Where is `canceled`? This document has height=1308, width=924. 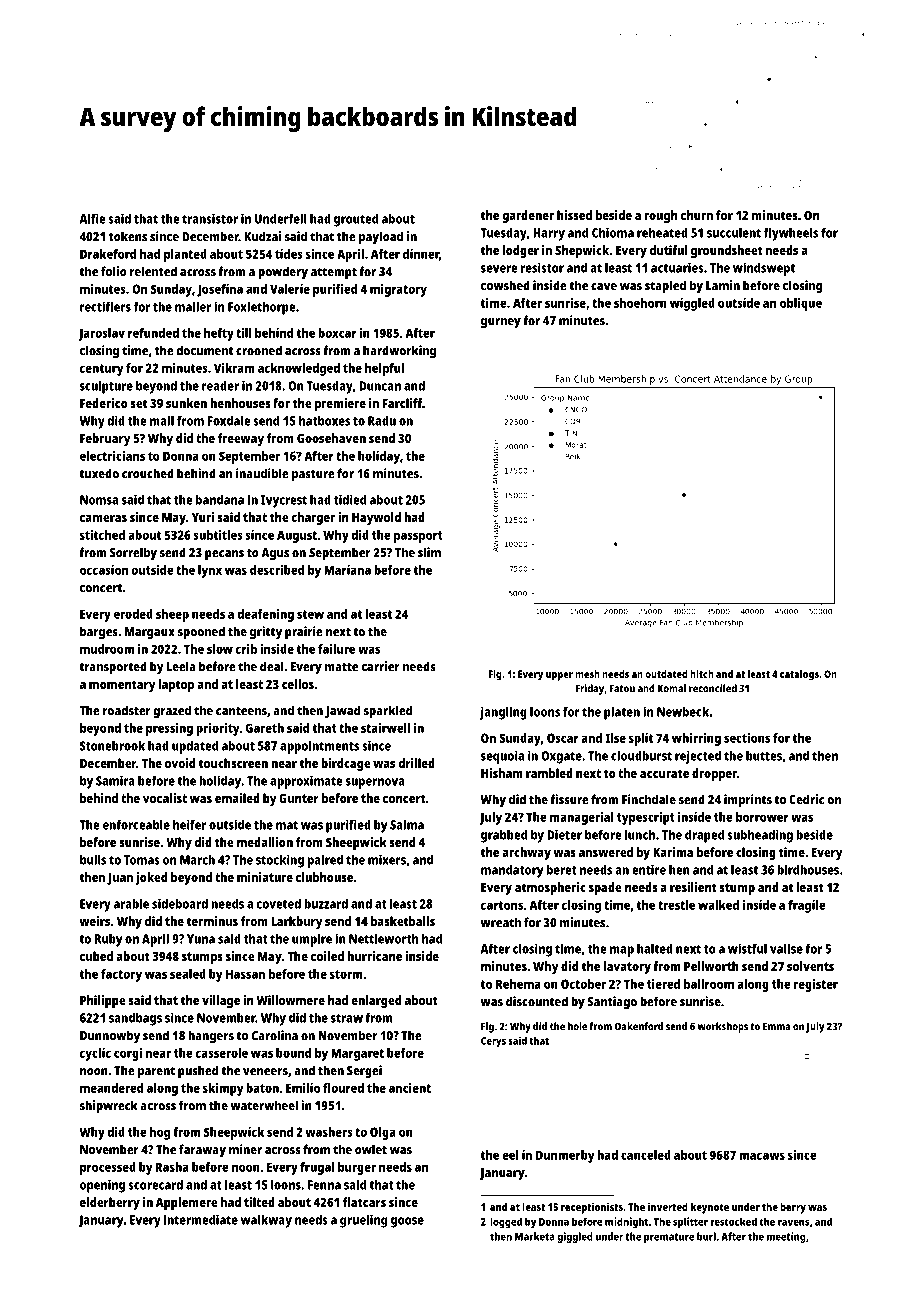
canceled is located at coordinates (646, 1155).
